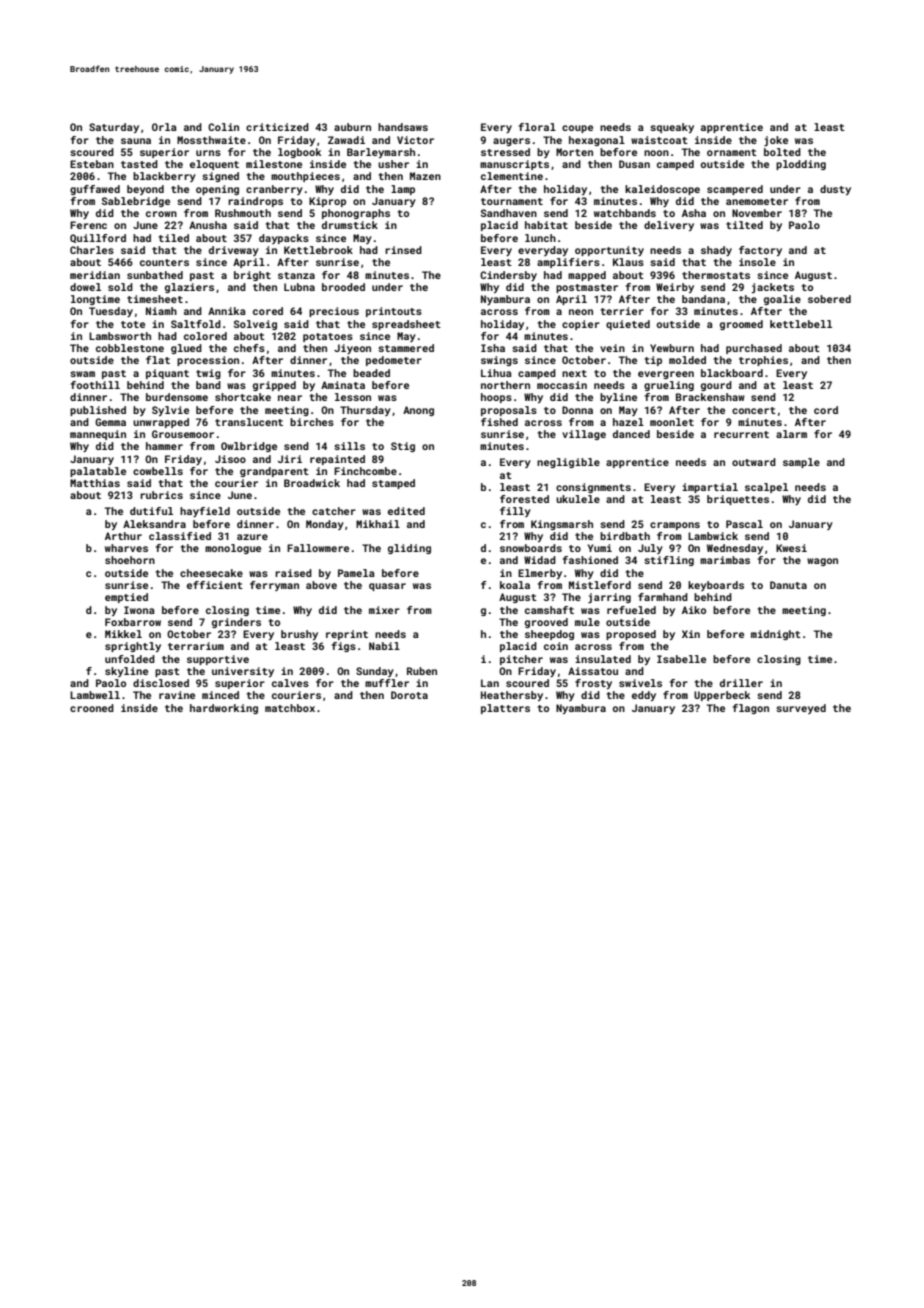 The image size is (924, 1308). I want to click on pitcher, so click(521, 660).
